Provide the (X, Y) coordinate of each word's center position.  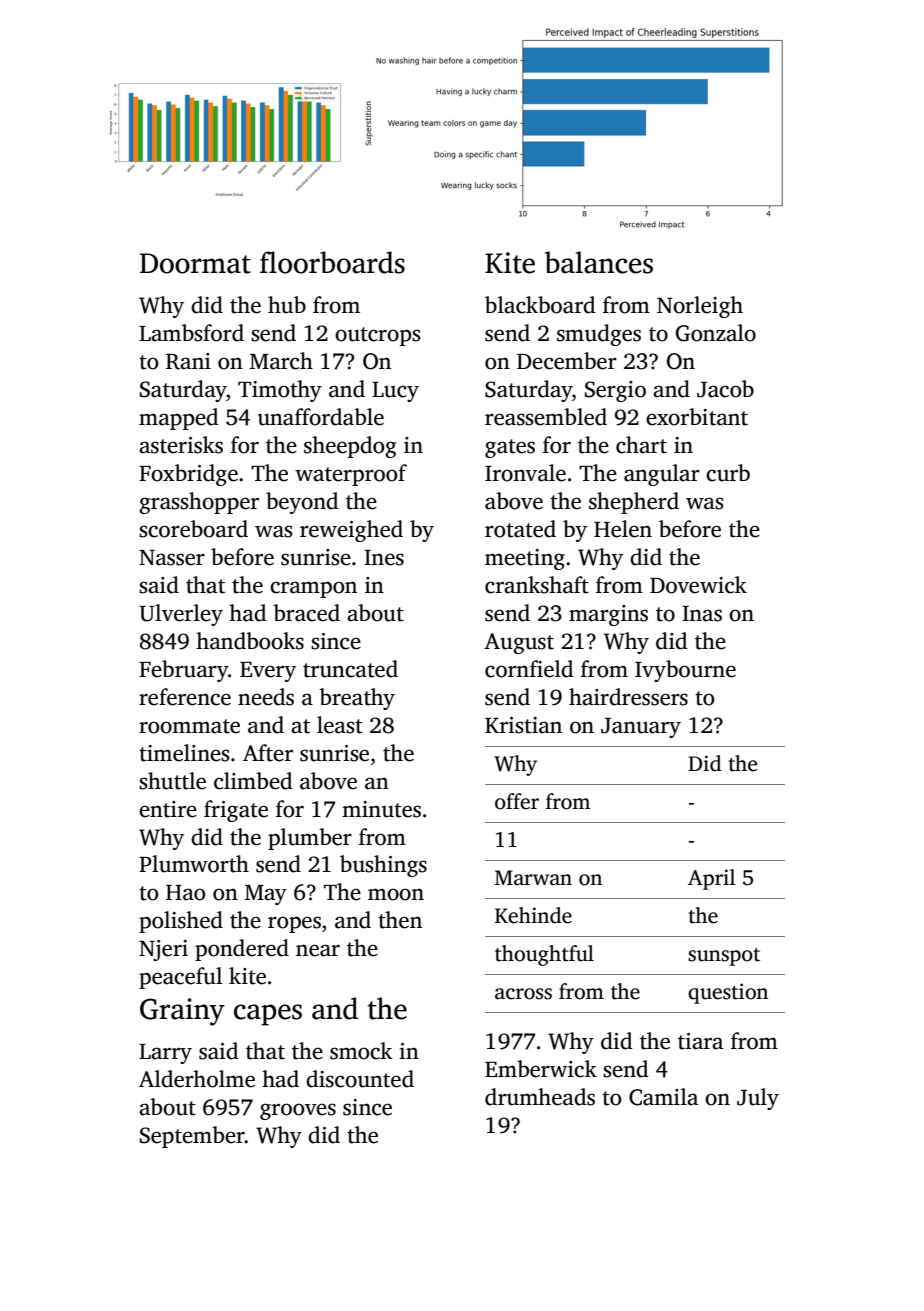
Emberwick (541, 1069)
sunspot (724, 957)
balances (599, 262)
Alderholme (197, 1079)
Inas (702, 614)
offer (517, 801)
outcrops (378, 336)
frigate (236, 811)
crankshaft (537, 585)
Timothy (280, 391)
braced (306, 613)
